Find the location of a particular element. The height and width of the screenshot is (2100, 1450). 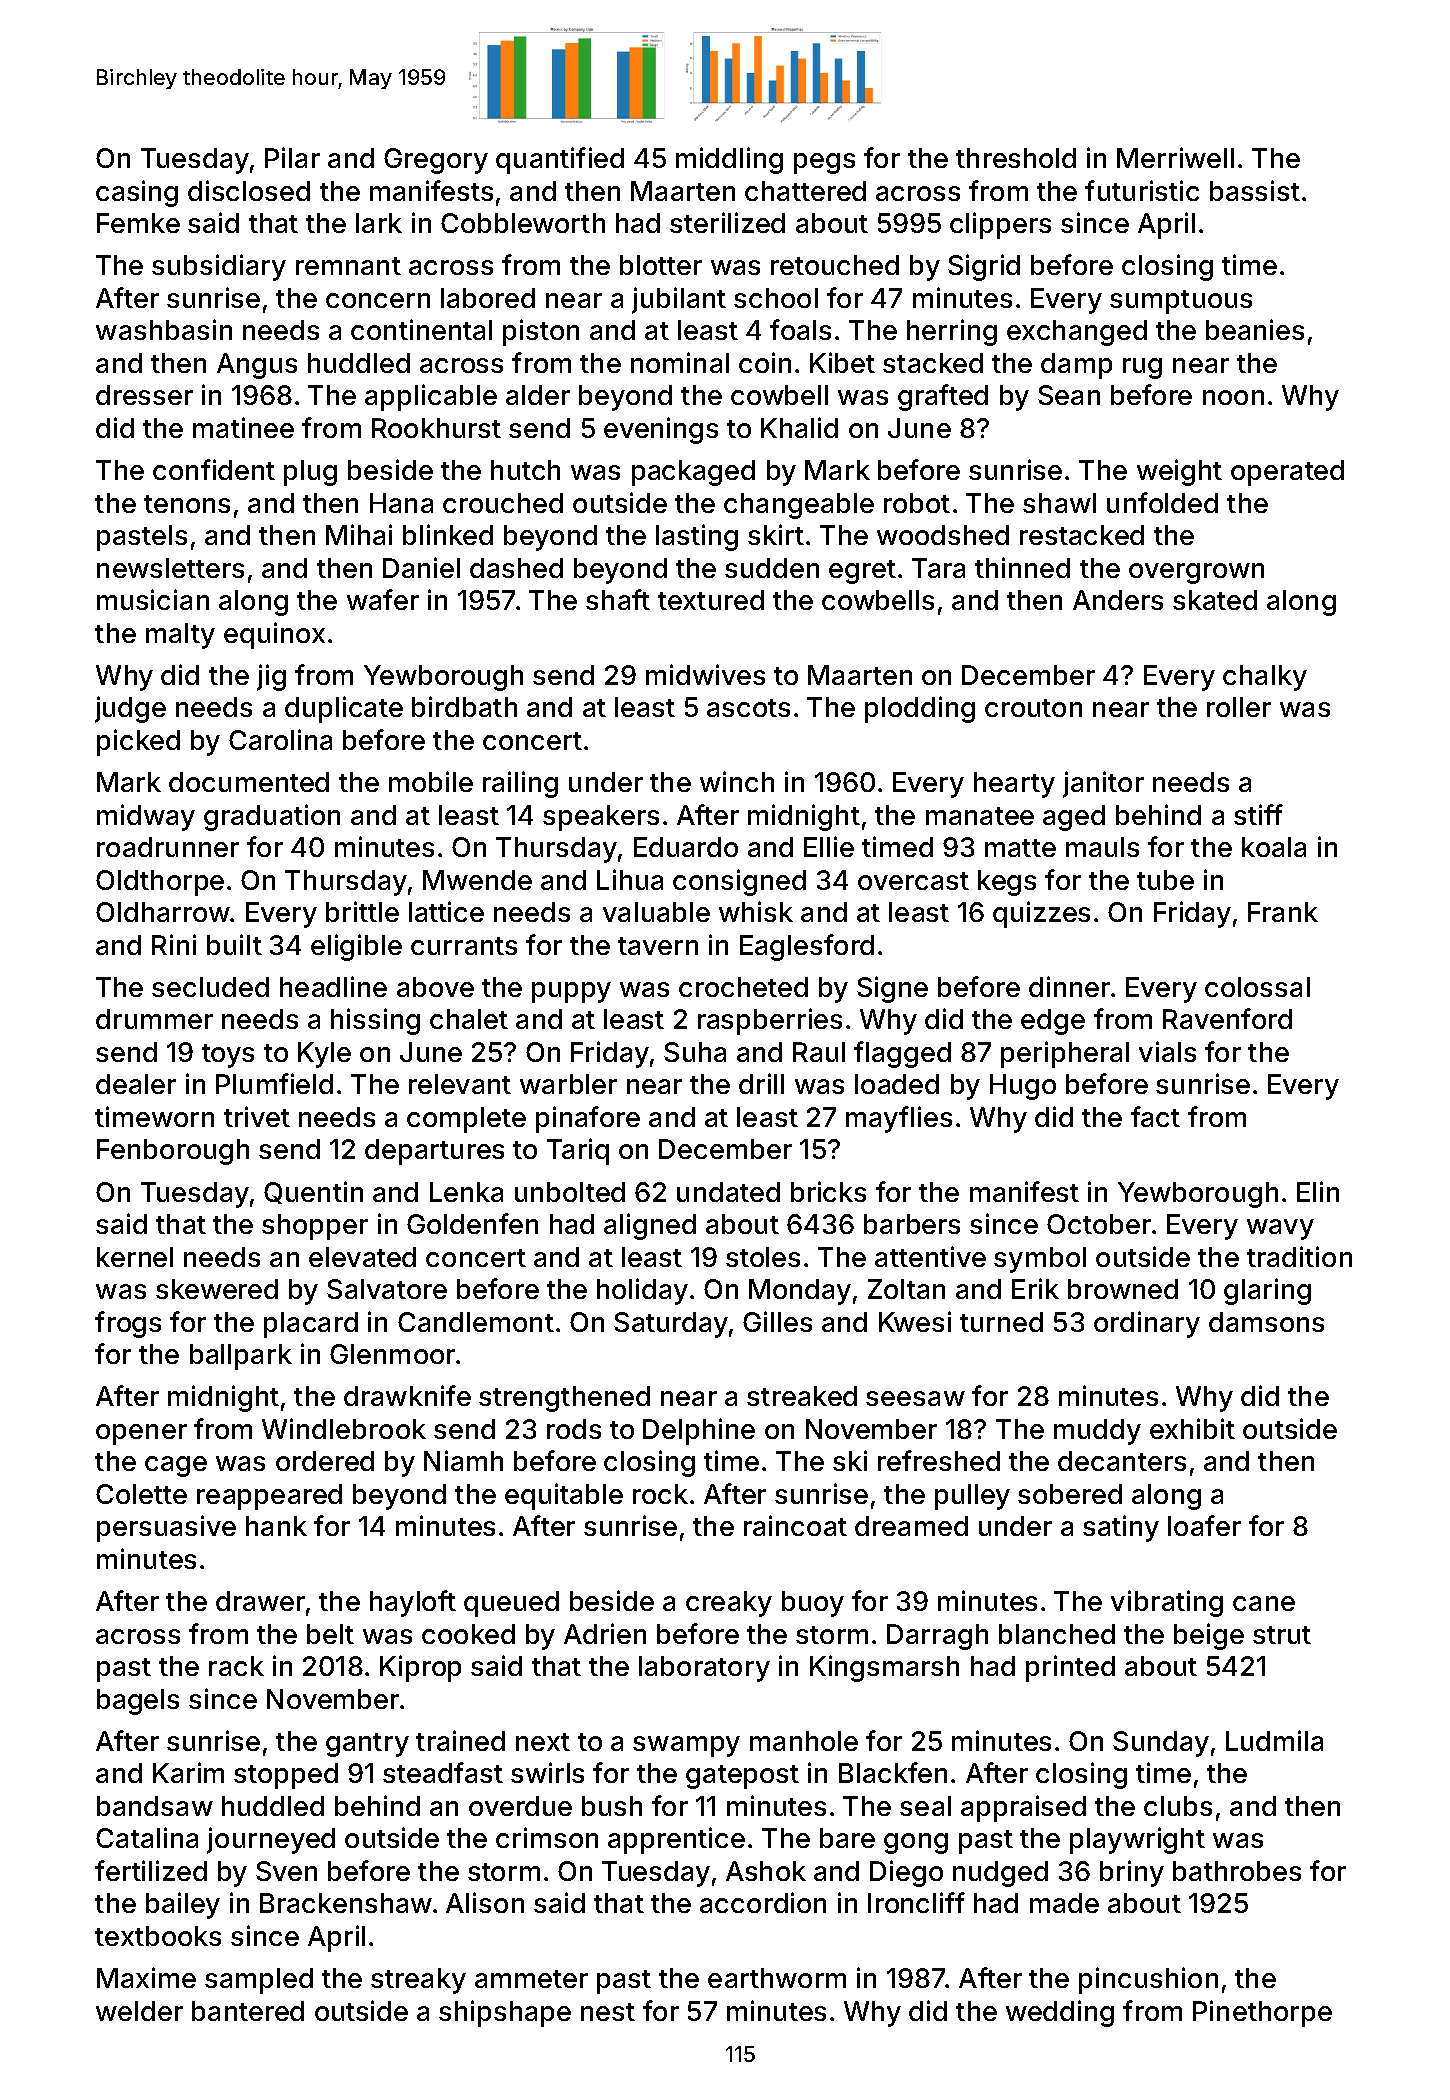

threshold is located at coordinates (1016, 158).
